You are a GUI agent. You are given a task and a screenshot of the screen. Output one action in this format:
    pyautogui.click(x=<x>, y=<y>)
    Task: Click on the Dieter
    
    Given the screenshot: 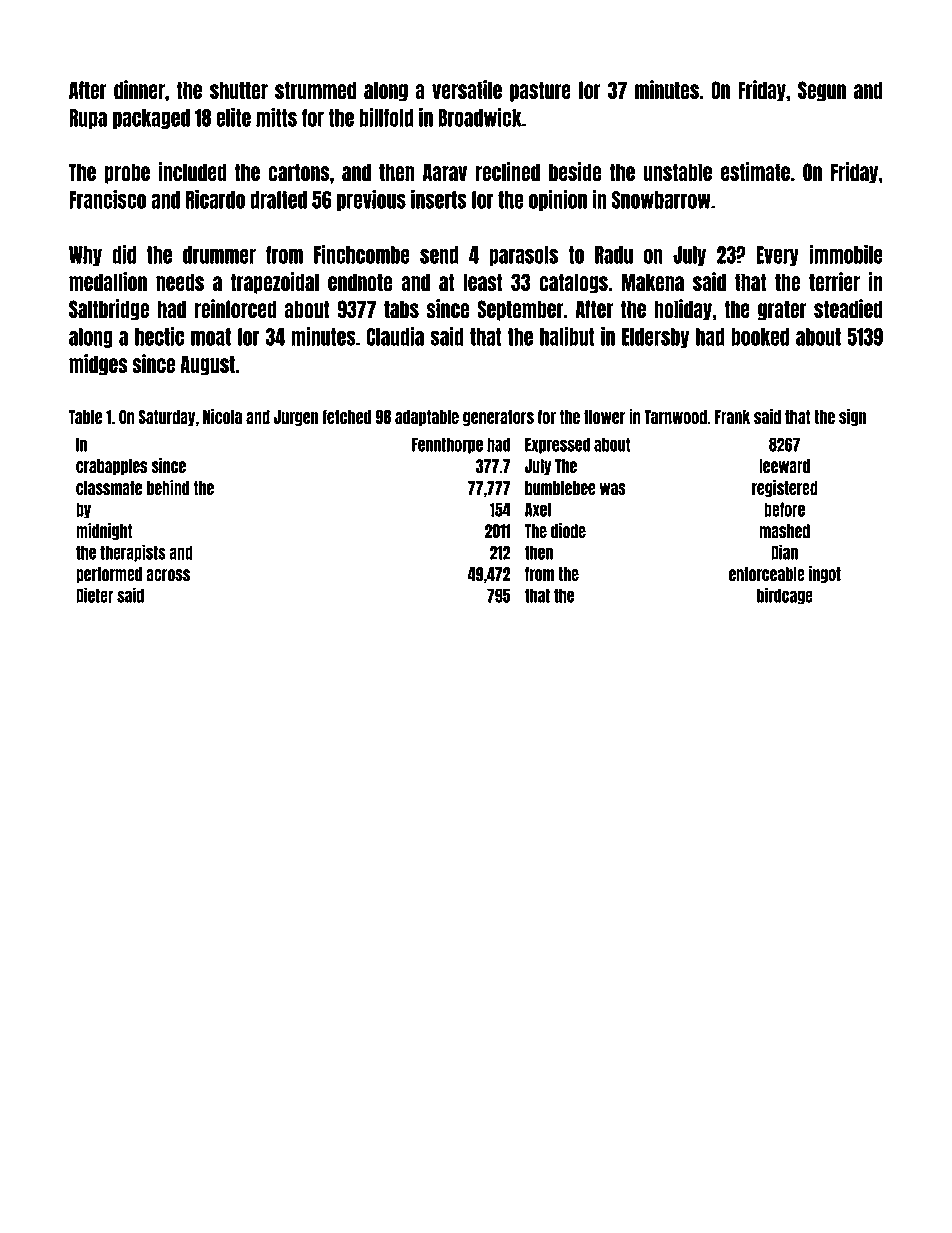 What is the action you would take?
    pyautogui.click(x=95, y=595)
